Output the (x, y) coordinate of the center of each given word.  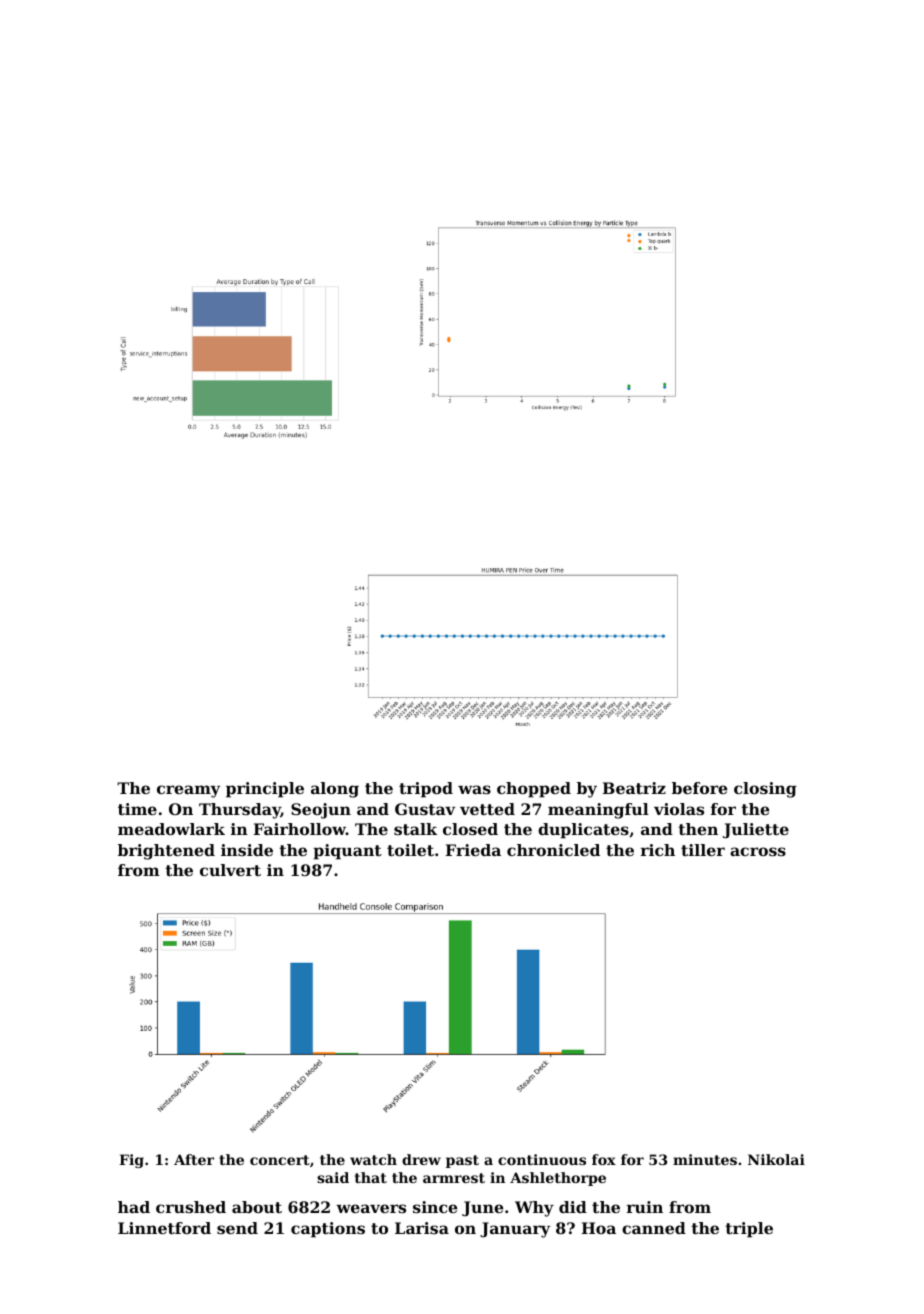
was (474, 789)
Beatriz (634, 788)
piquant (347, 852)
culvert (230, 870)
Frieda (473, 850)
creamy (188, 791)
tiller (703, 850)
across (758, 851)
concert (280, 1160)
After (194, 1159)
